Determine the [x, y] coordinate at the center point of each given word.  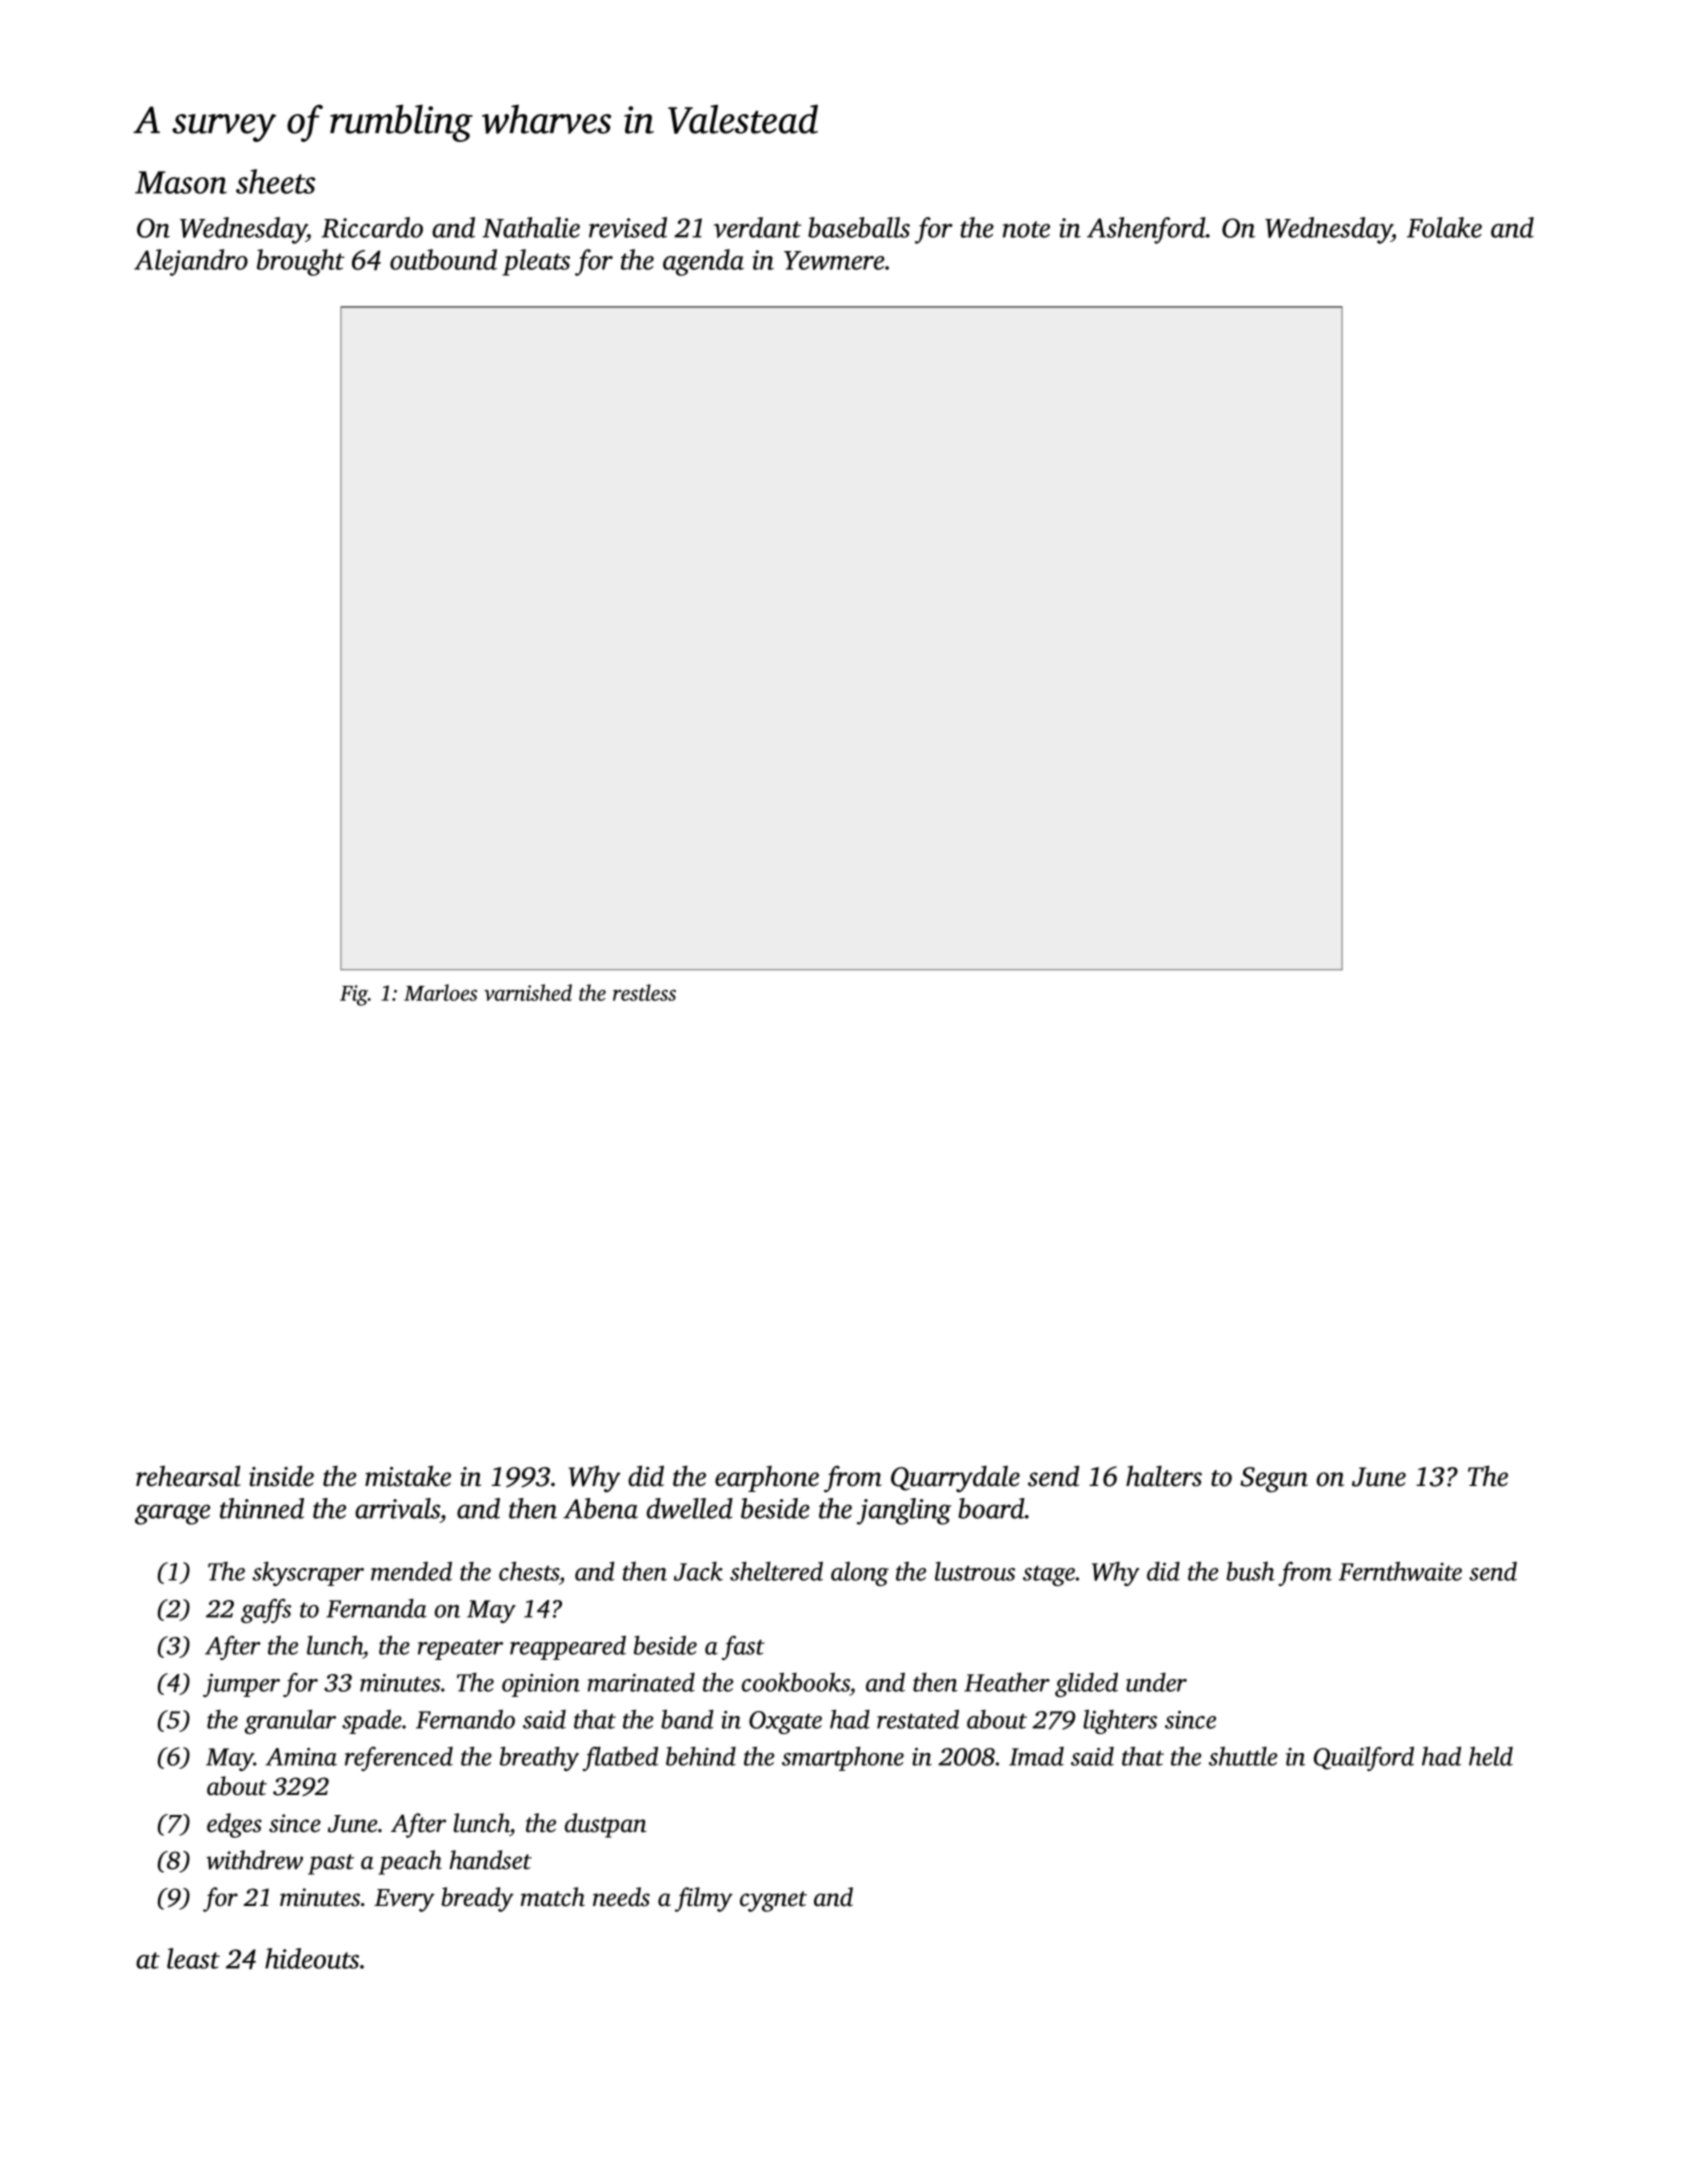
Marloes [440, 992]
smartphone [843, 1758]
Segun [1274, 1480]
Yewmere [834, 260]
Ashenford [1146, 230]
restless [644, 992]
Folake [1444, 227]
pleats [536, 262]
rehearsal [188, 1476]
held [1491, 1756]
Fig [354, 995]
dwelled [690, 1508]
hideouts [312, 1958]
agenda [703, 262]
